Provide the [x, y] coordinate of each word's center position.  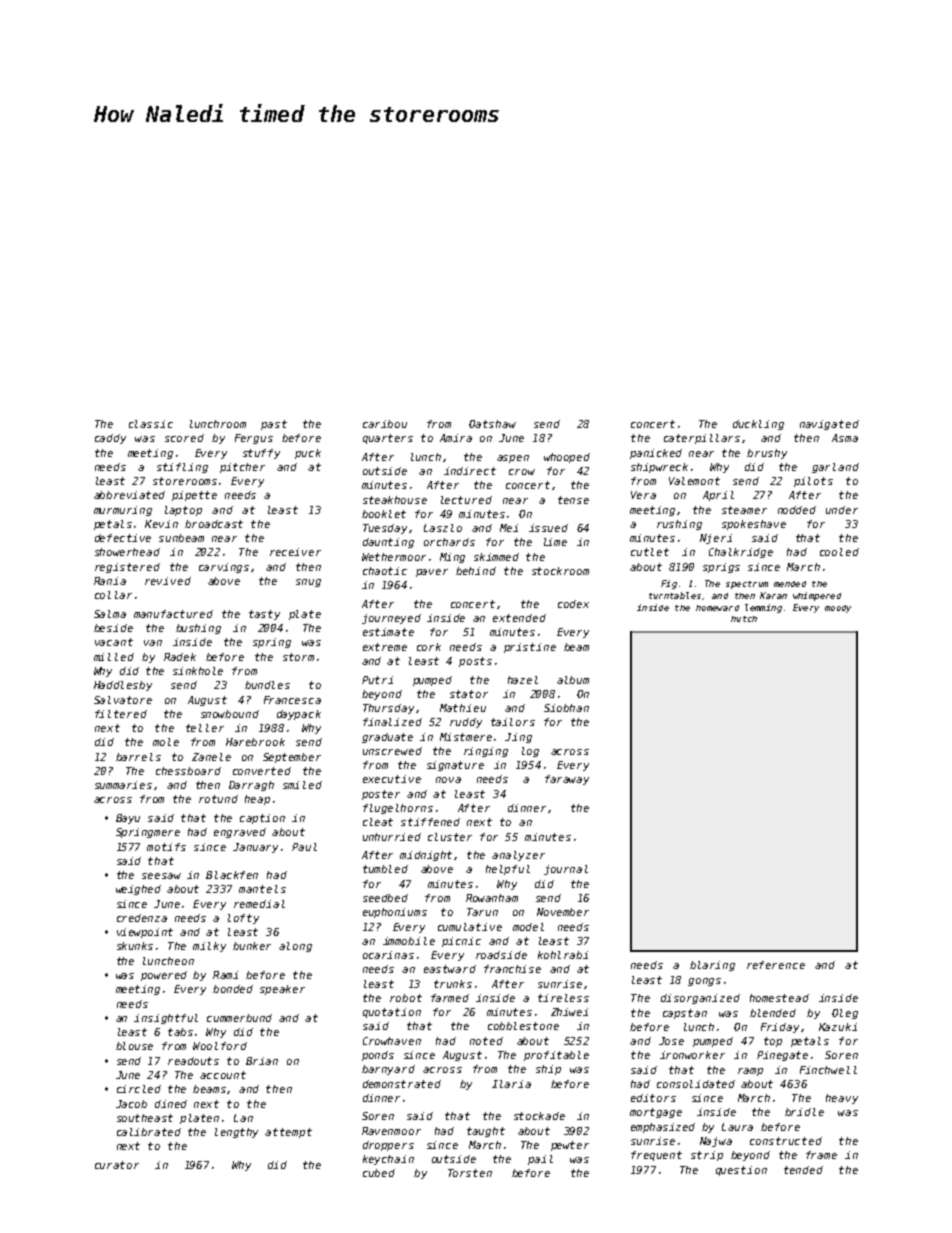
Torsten [470, 1173]
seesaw [161, 876]
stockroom [560, 571]
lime [555, 542]
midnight [426, 856]
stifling [182, 468]
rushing [679, 525]
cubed [379, 1173]
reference [776, 965]
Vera [643, 495]
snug [308, 583]
